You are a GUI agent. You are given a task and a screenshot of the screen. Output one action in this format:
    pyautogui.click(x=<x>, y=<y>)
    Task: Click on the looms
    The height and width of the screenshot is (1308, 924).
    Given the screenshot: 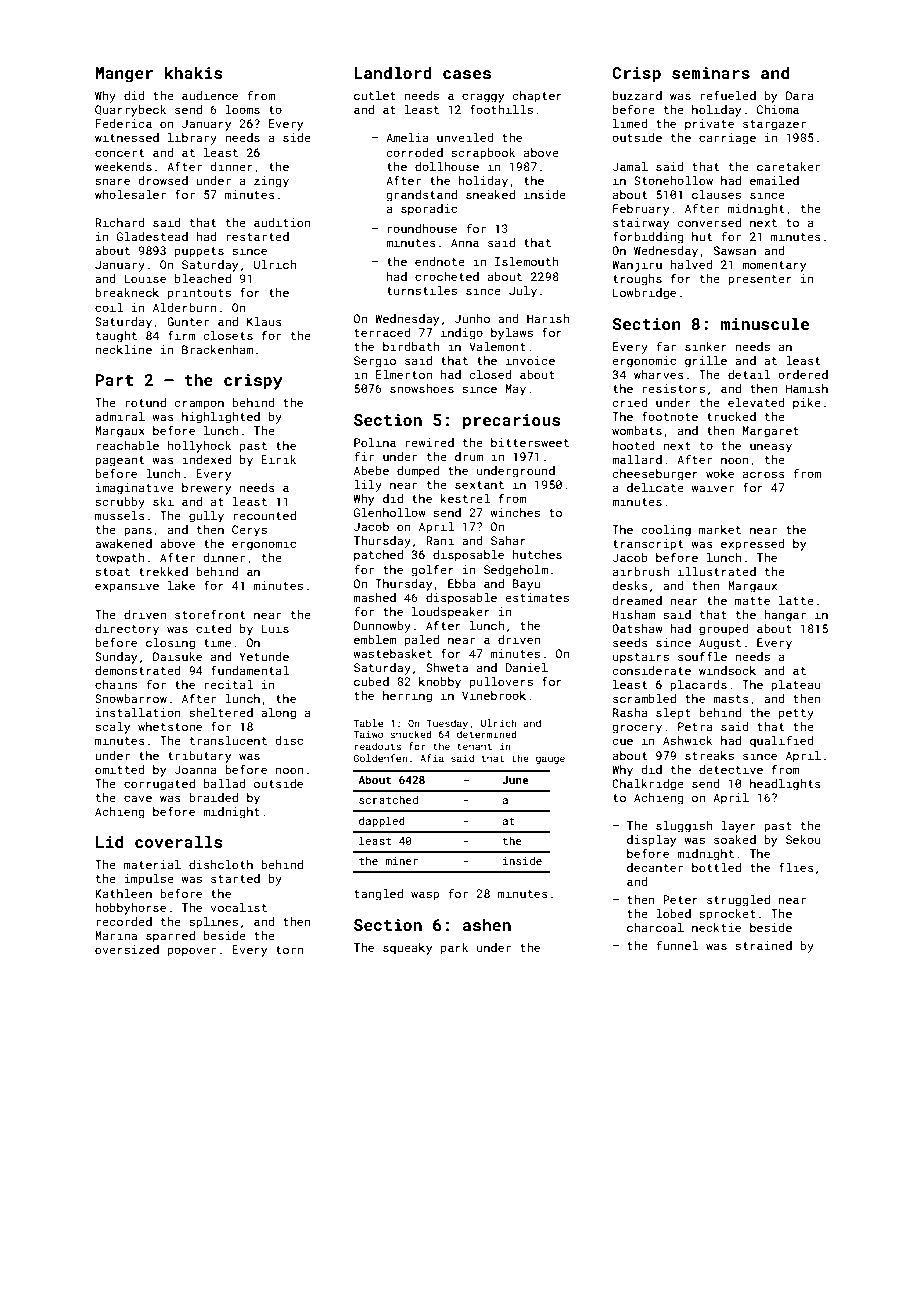 What is the action you would take?
    pyautogui.click(x=243, y=109)
